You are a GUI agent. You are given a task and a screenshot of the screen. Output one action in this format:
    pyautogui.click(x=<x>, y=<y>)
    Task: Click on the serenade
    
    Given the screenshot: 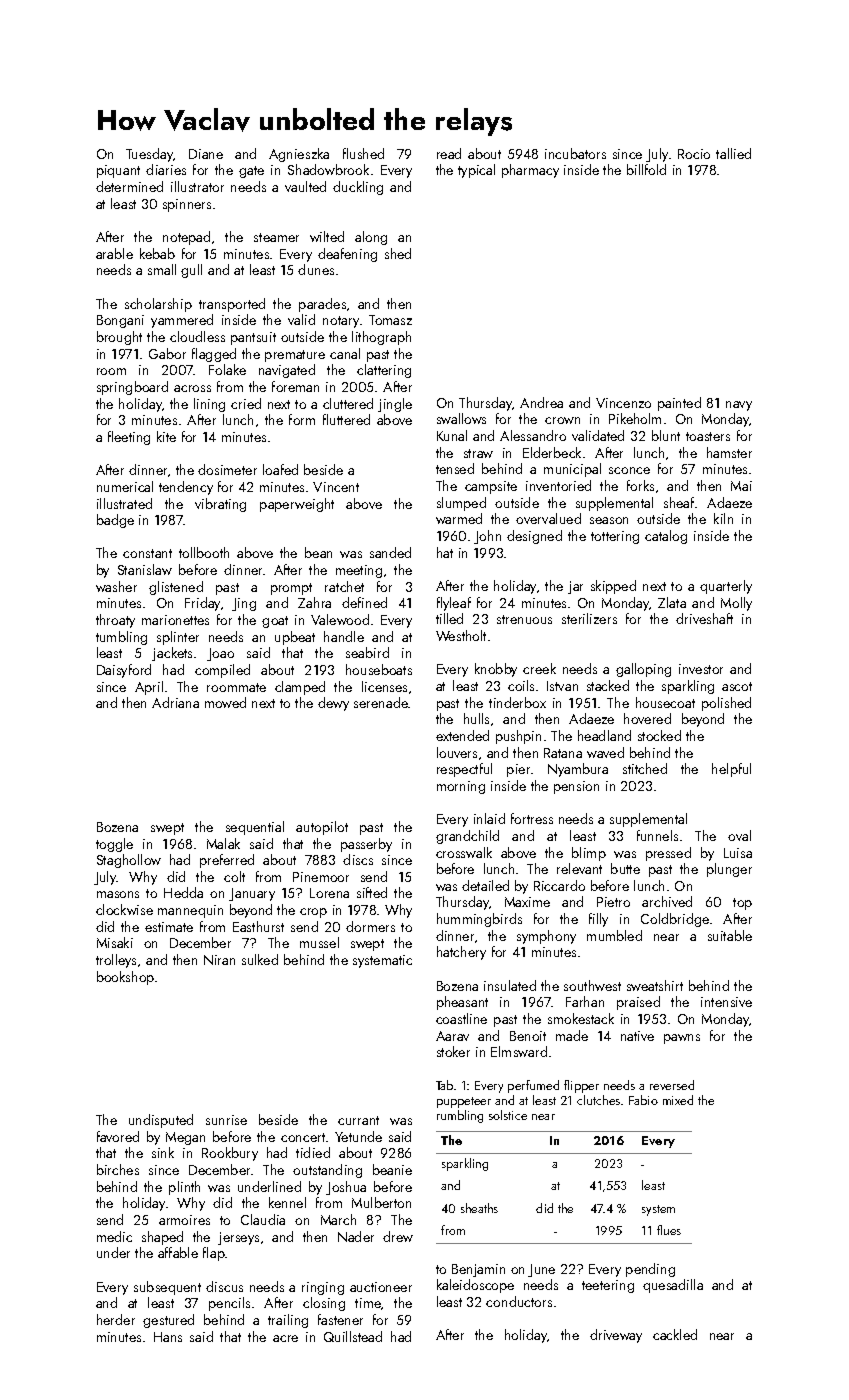 What is the action you would take?
    pyautogui.click(x=381, y=702)
